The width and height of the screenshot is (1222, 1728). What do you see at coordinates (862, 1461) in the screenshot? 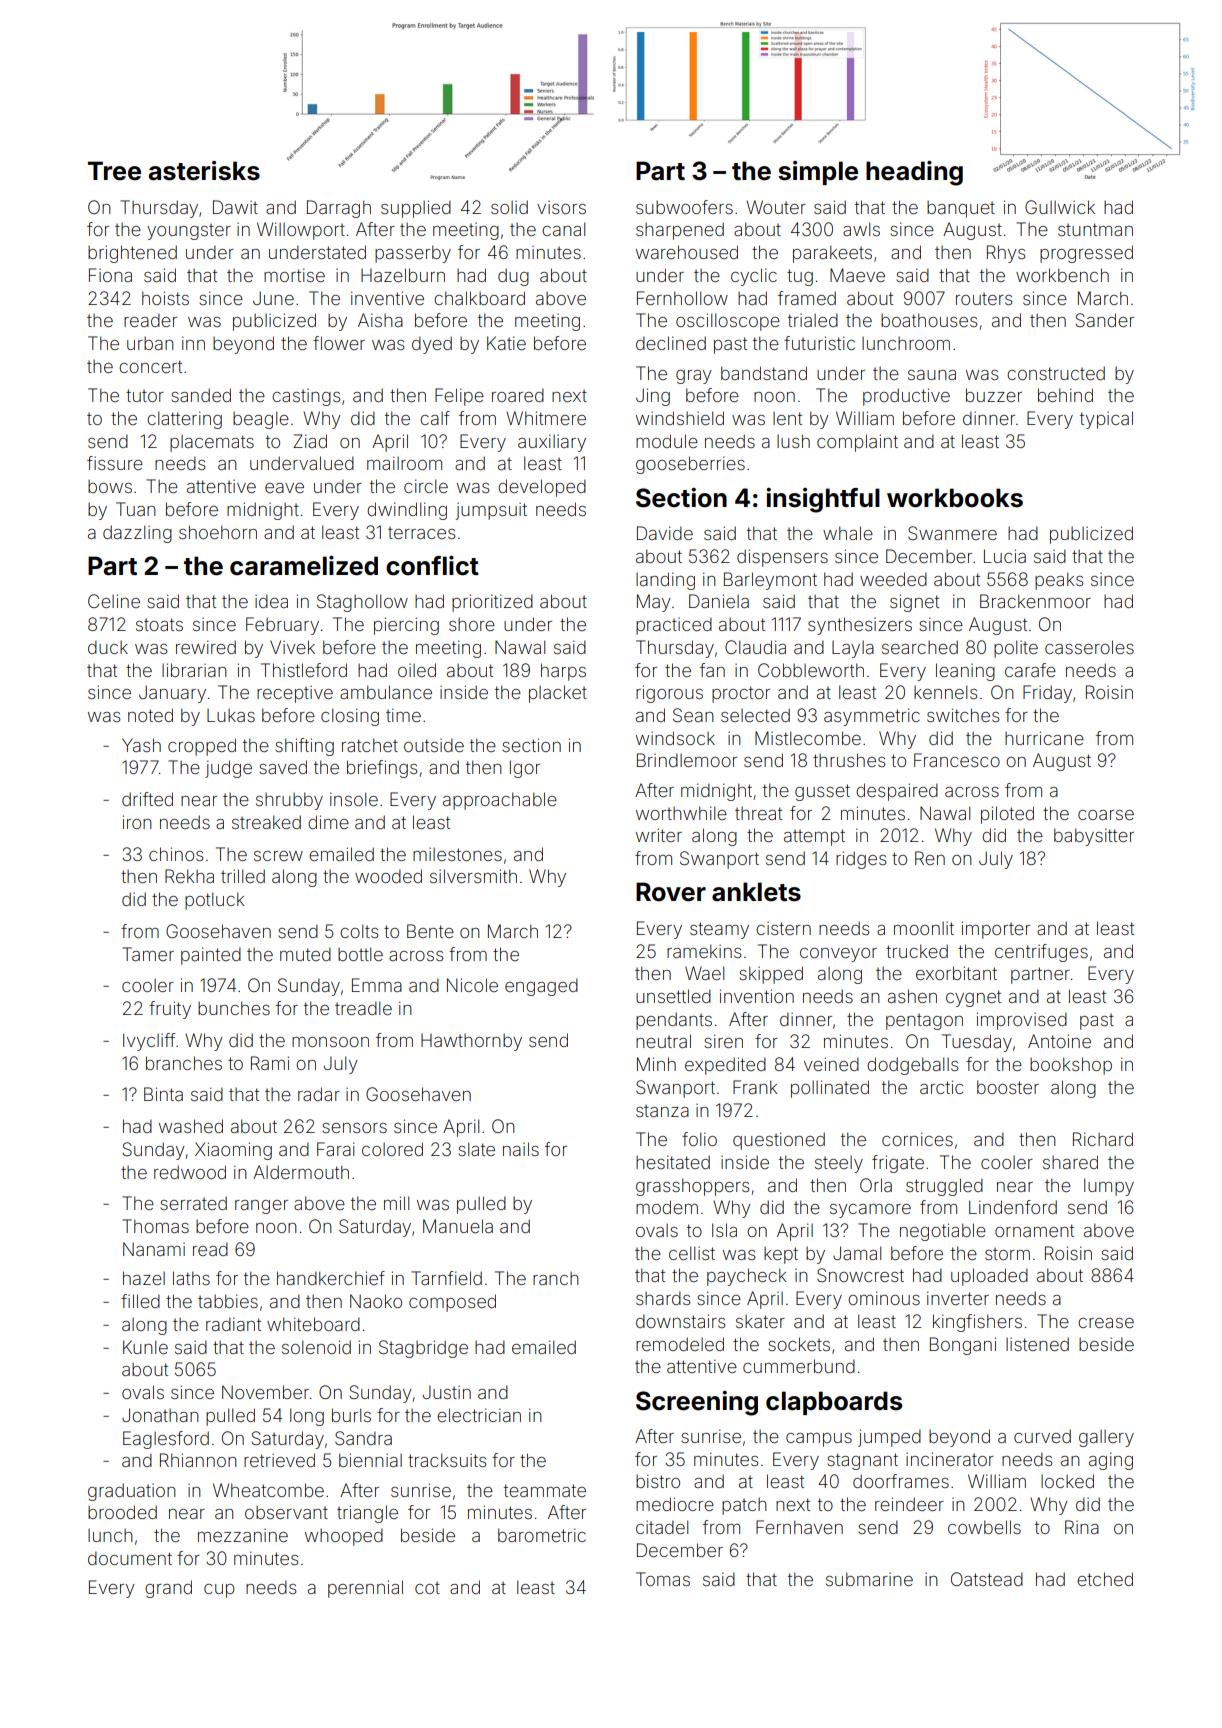
I see `stagnant` at bounding box center [862, 1461].
